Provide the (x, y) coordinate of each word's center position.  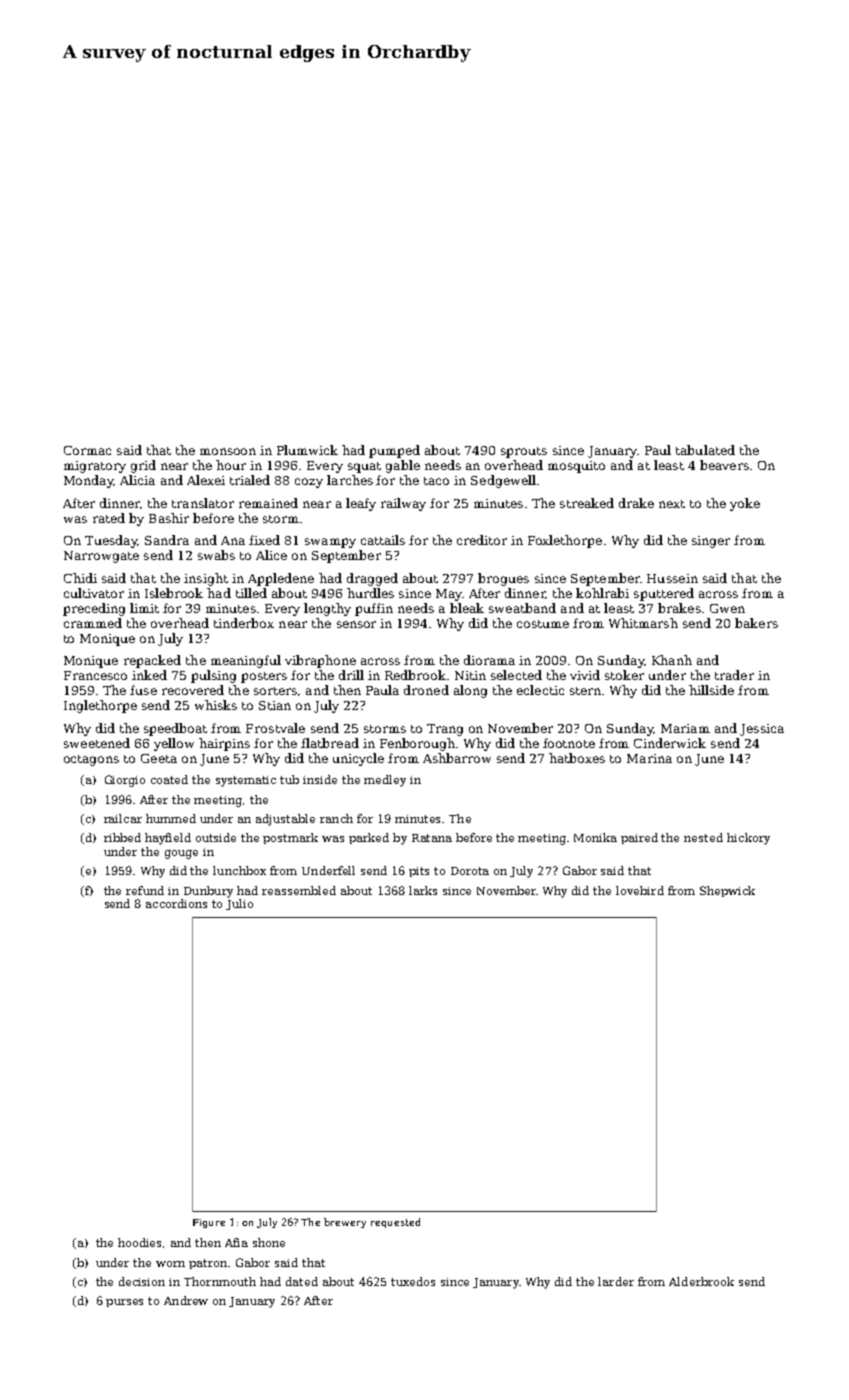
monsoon (228, 451)
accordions (176, 903)
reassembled (299, 890)
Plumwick (307, 450)
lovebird (640, 890)
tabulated (705, 450)
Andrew (186, 1300)
